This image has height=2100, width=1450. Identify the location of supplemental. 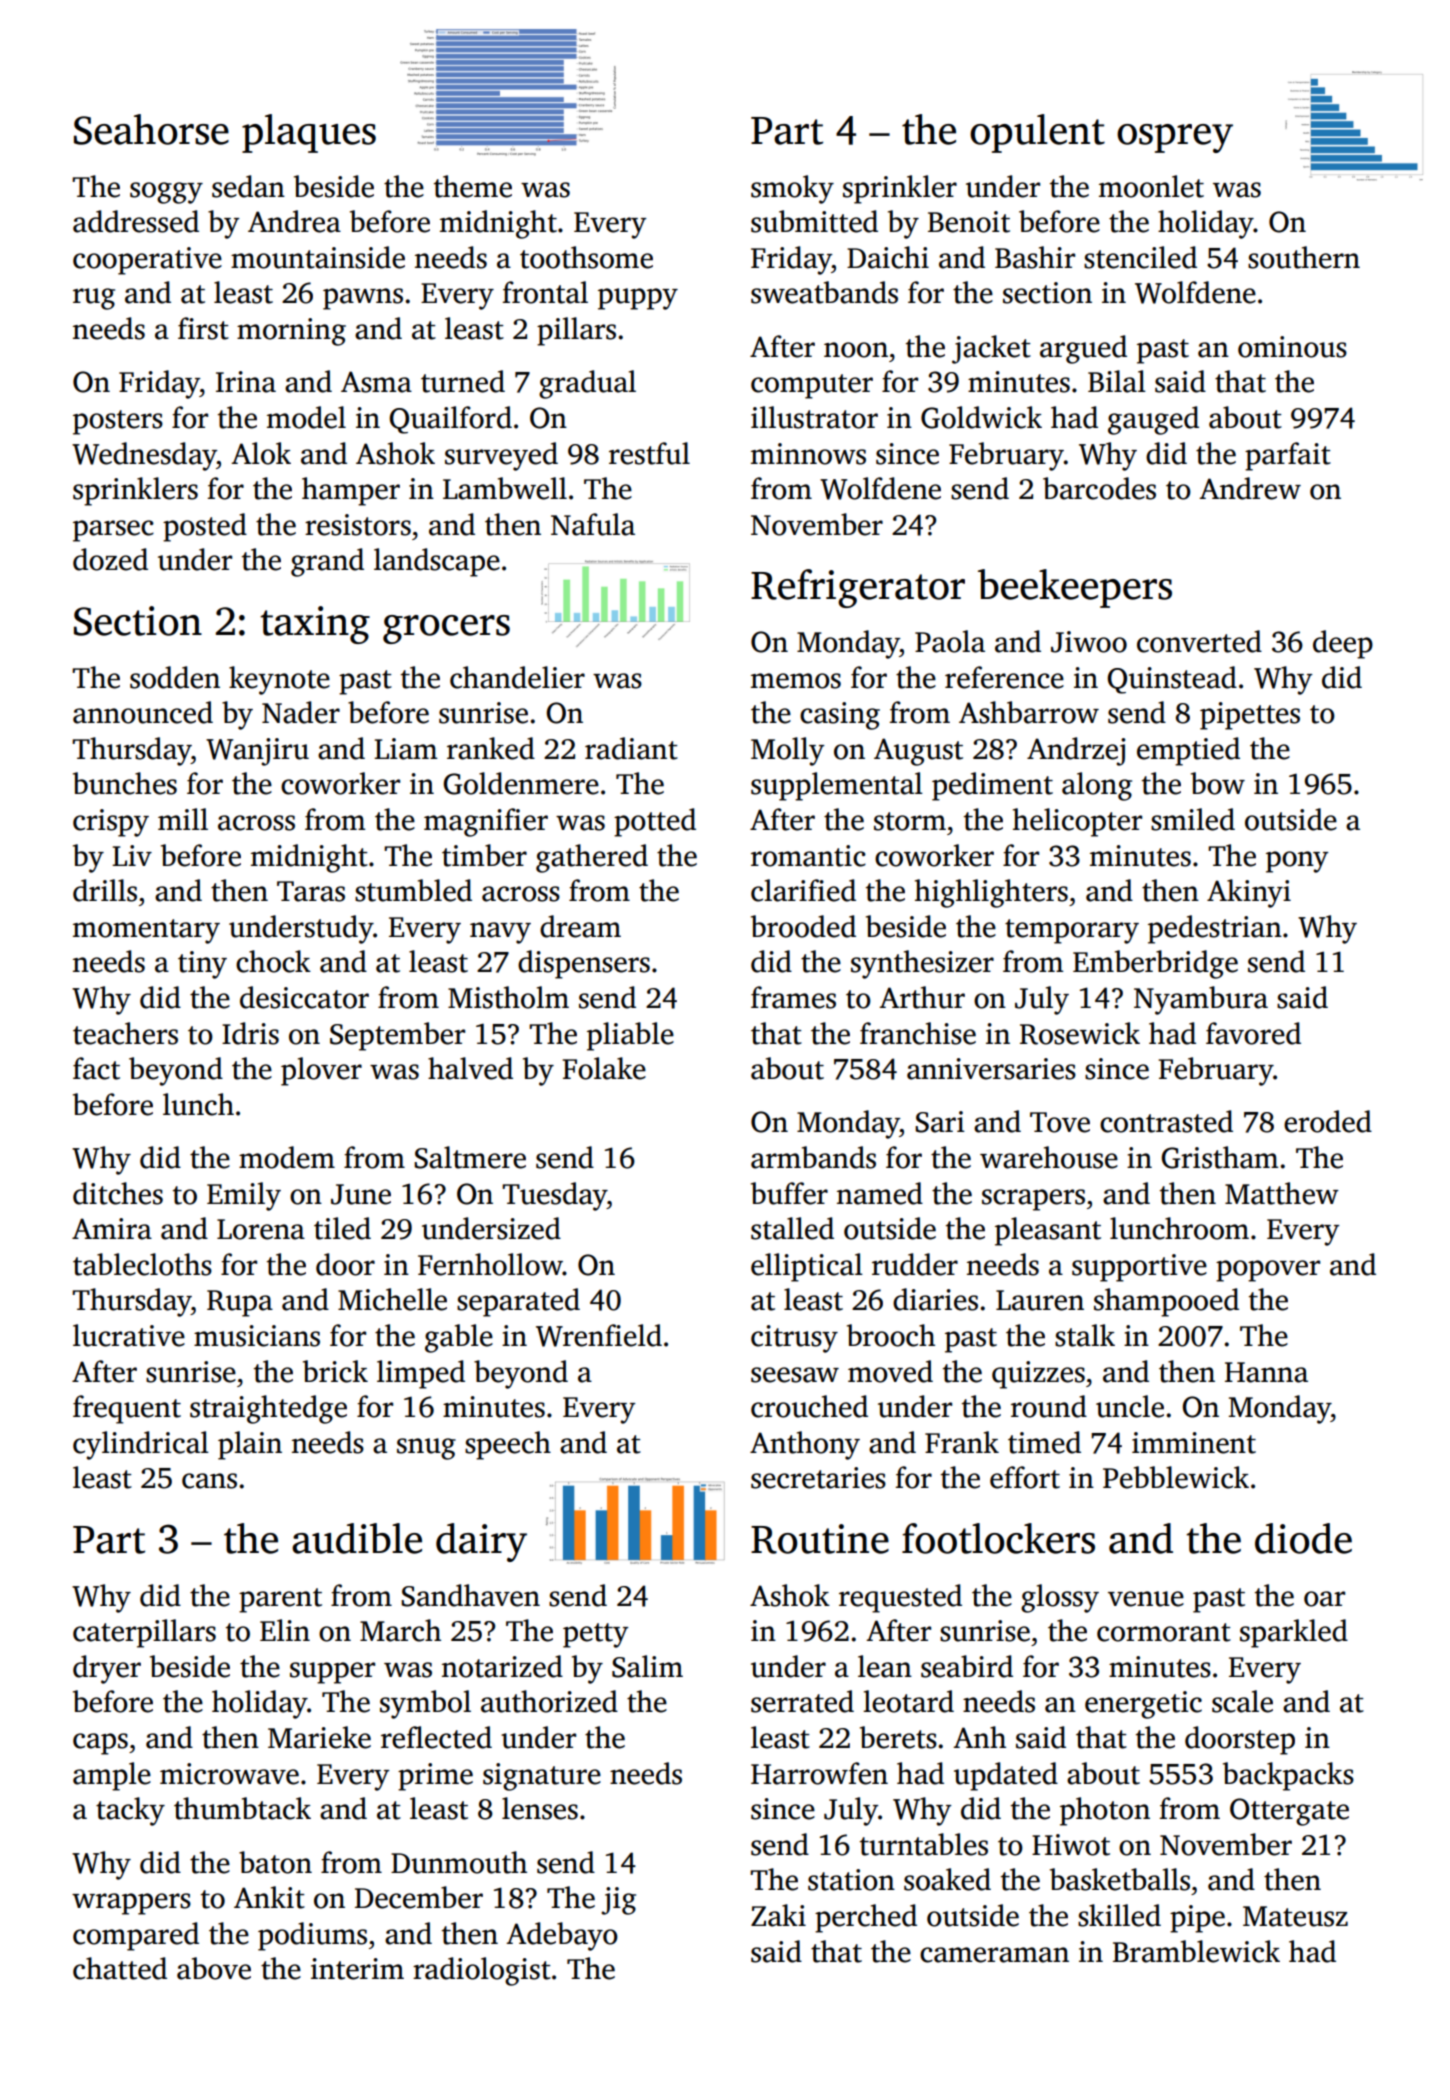
(837, 786).
